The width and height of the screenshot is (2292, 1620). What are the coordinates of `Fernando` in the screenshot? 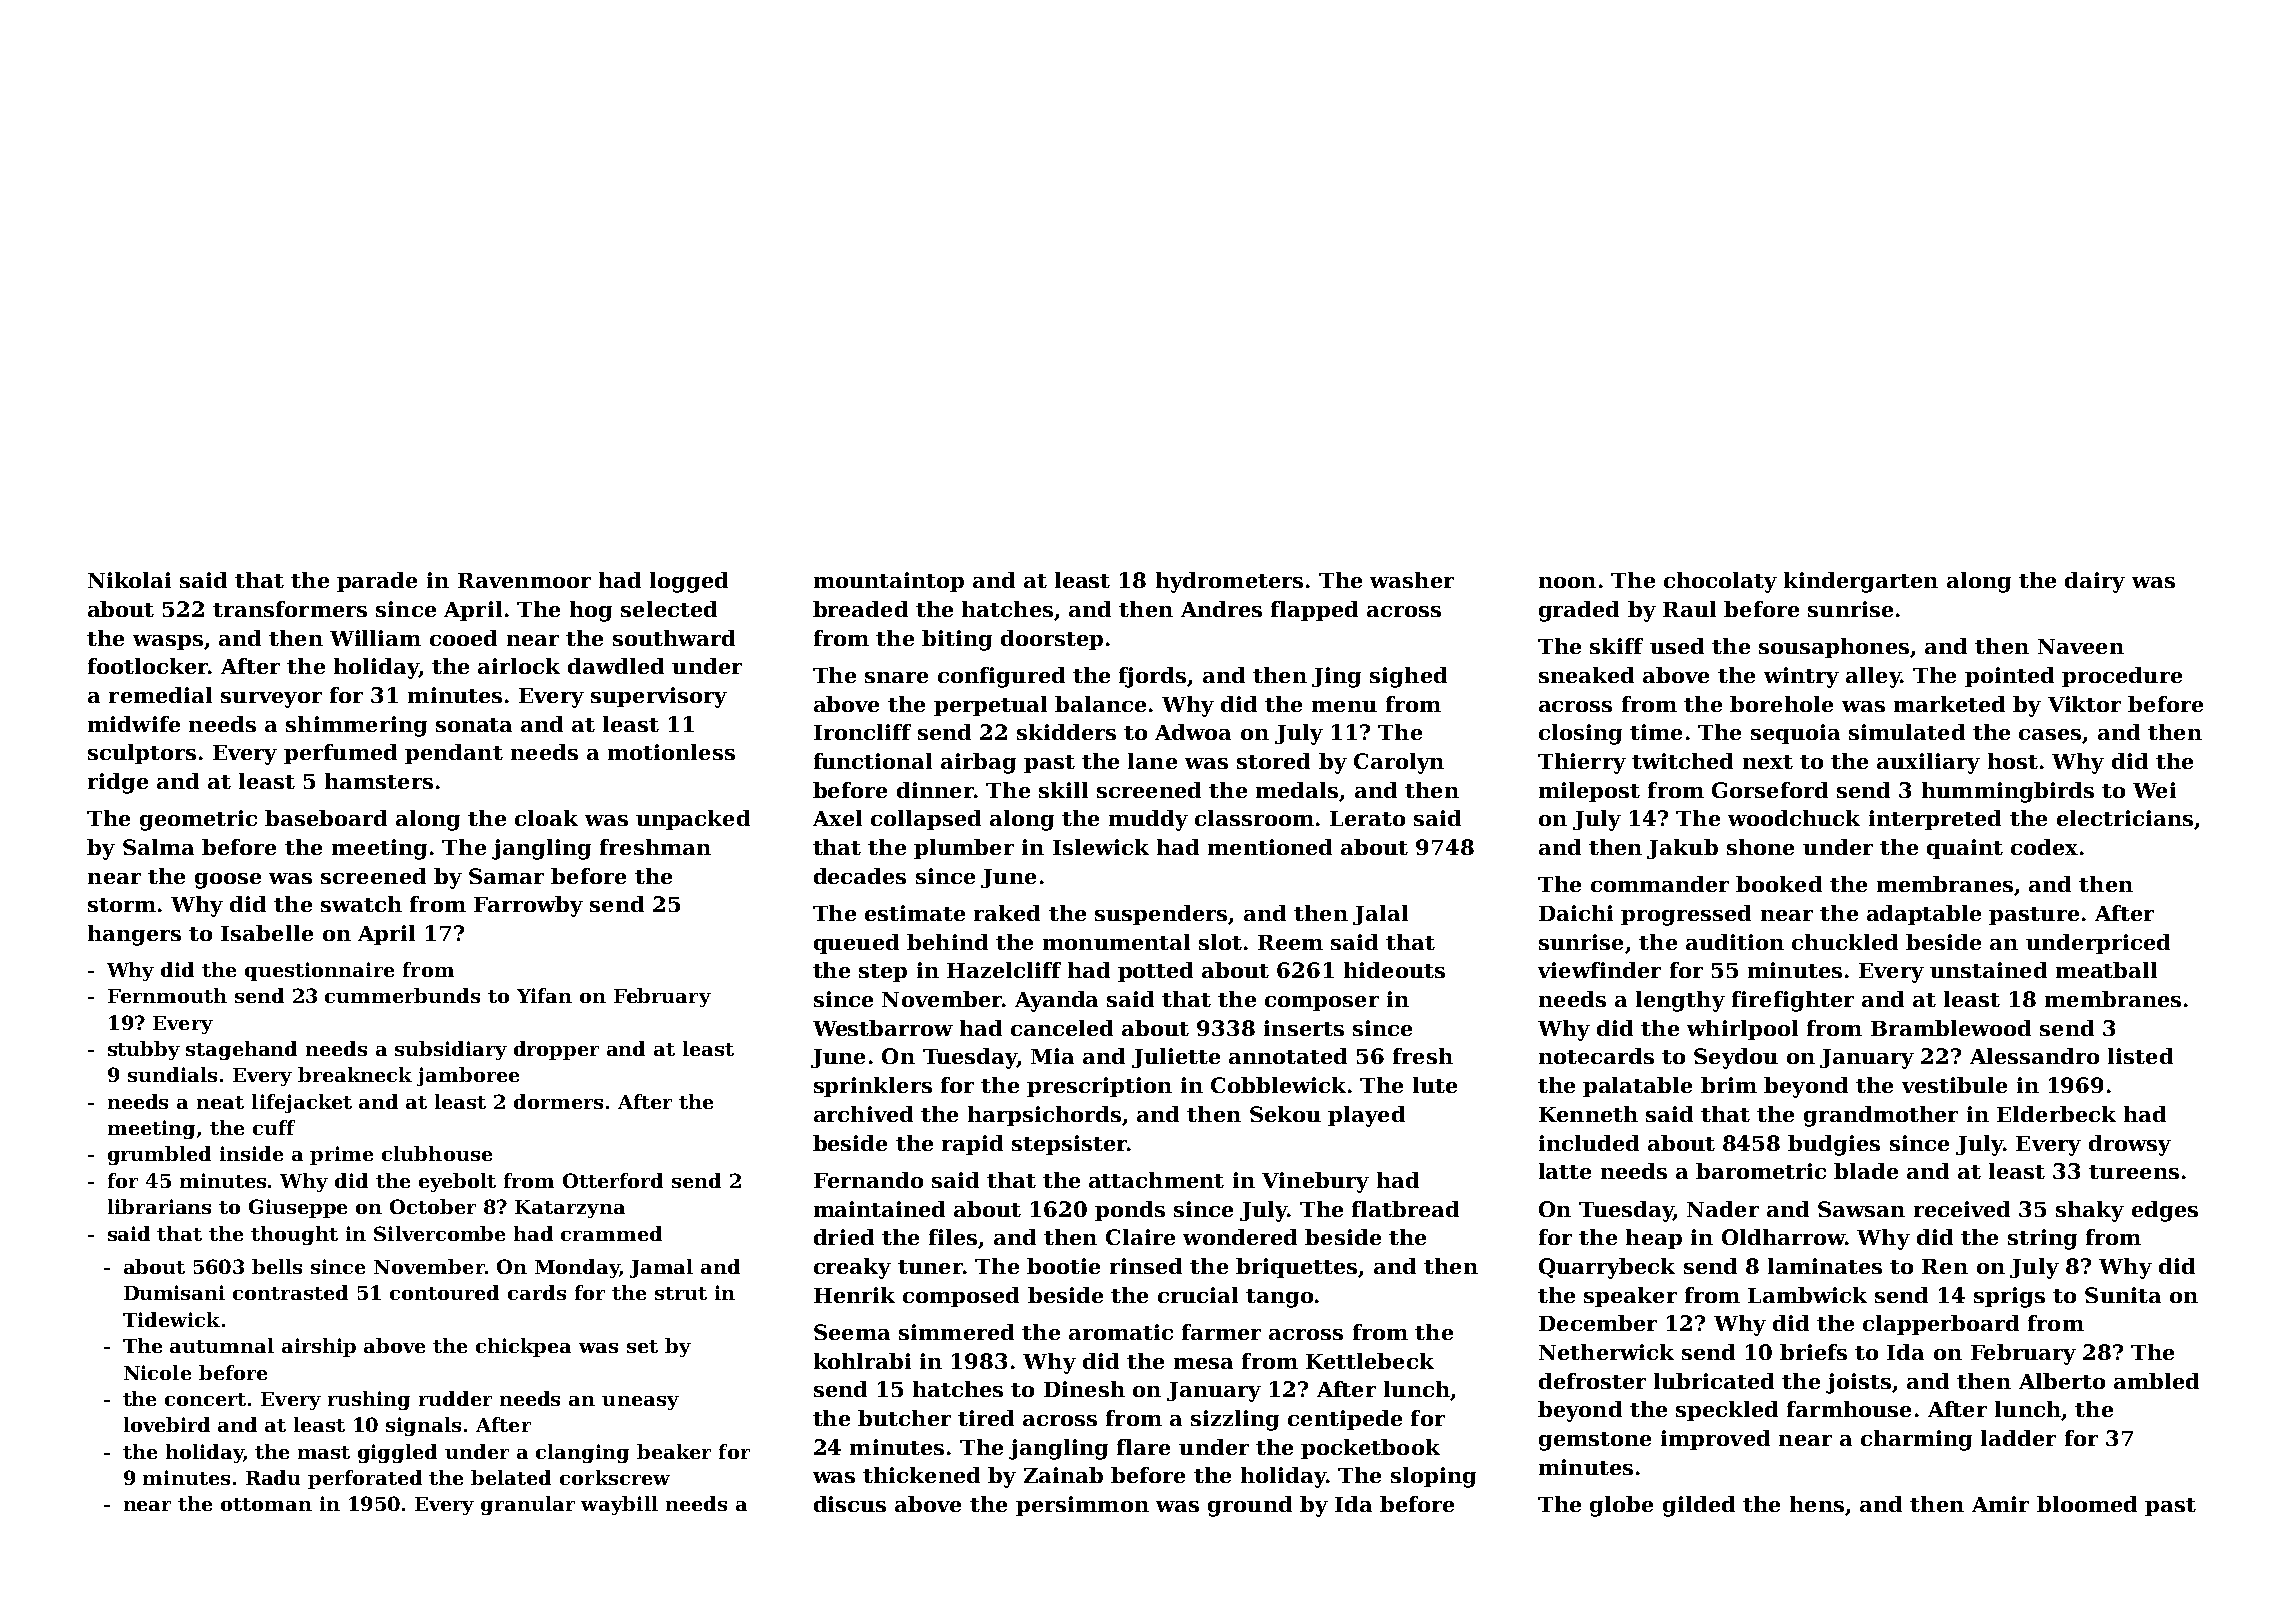 It's located at (868, 1180).
